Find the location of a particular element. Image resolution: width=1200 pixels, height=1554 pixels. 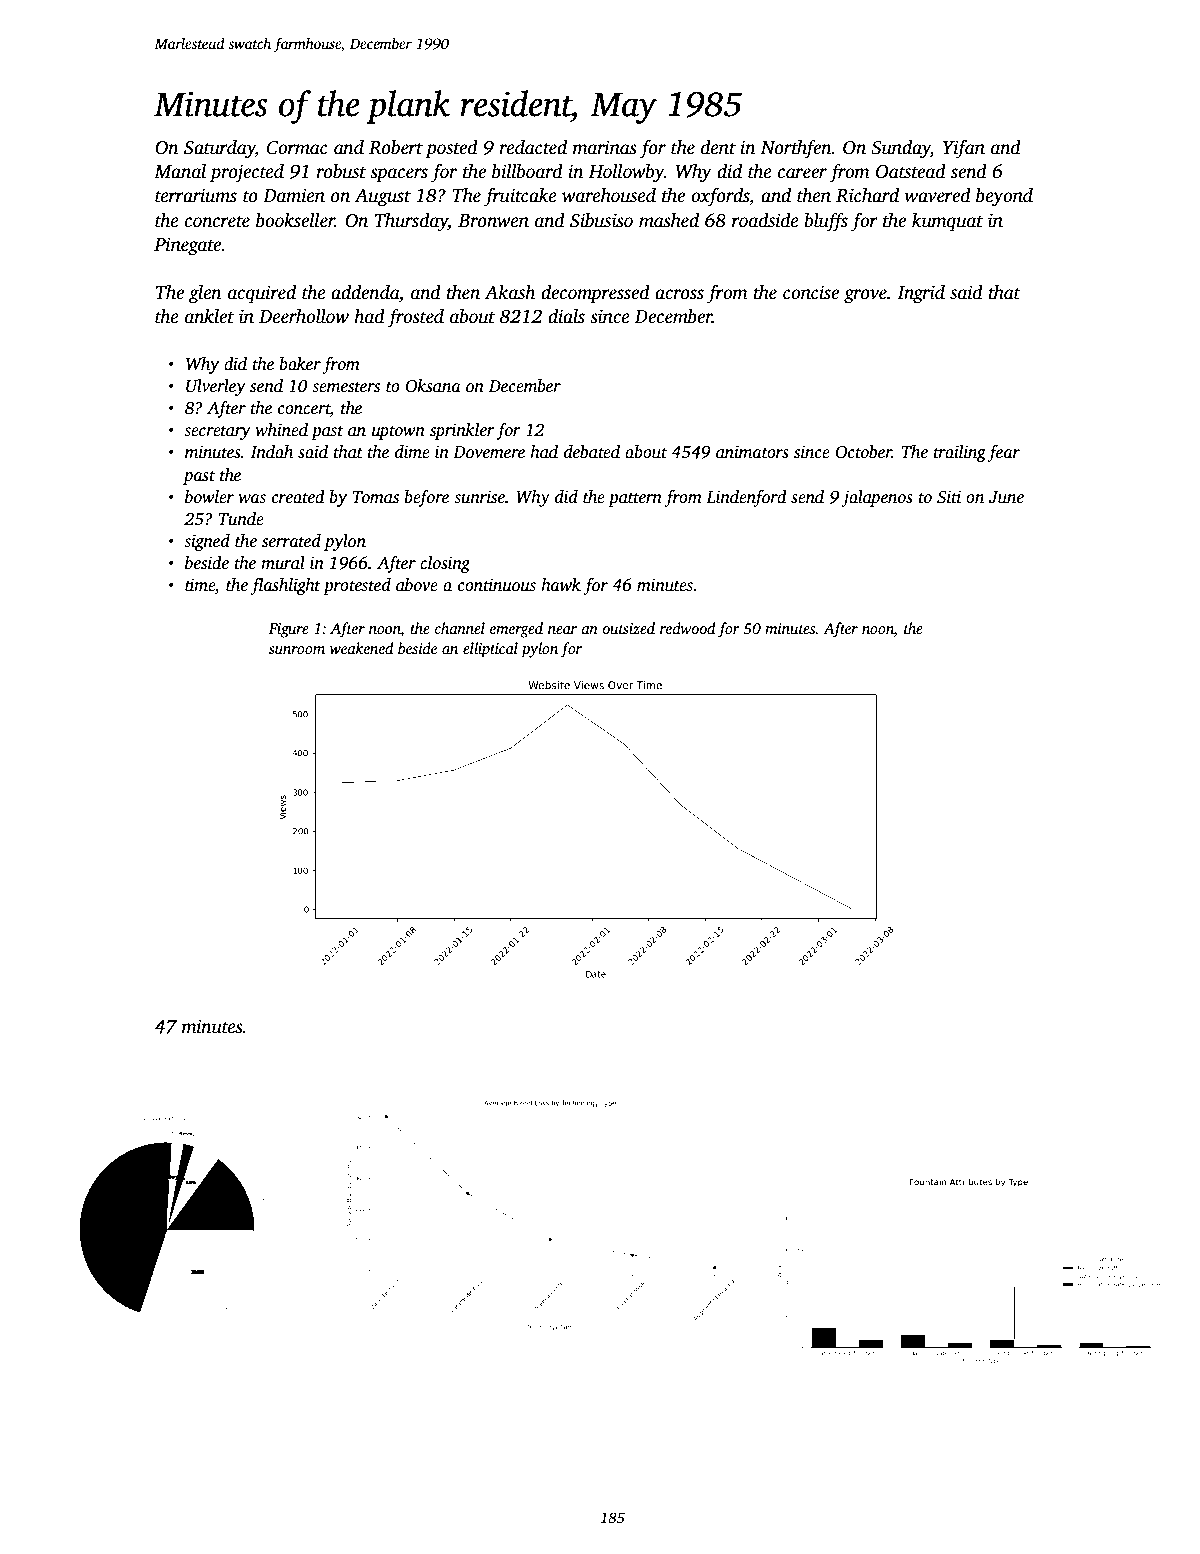

Manal is located at coordinates (180, 171).
